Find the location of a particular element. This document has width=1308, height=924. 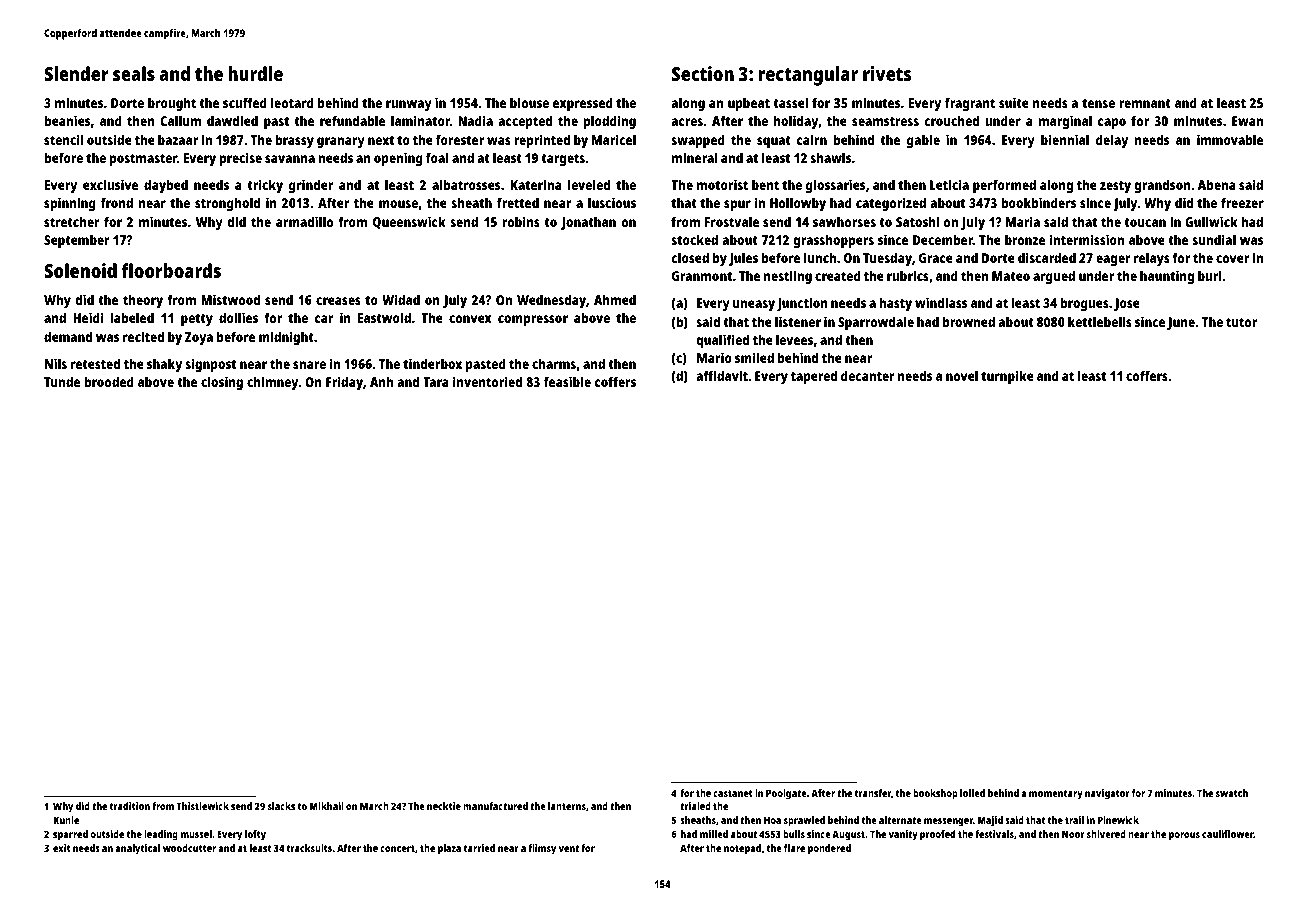

Section is located at coordinates (703, 73).
